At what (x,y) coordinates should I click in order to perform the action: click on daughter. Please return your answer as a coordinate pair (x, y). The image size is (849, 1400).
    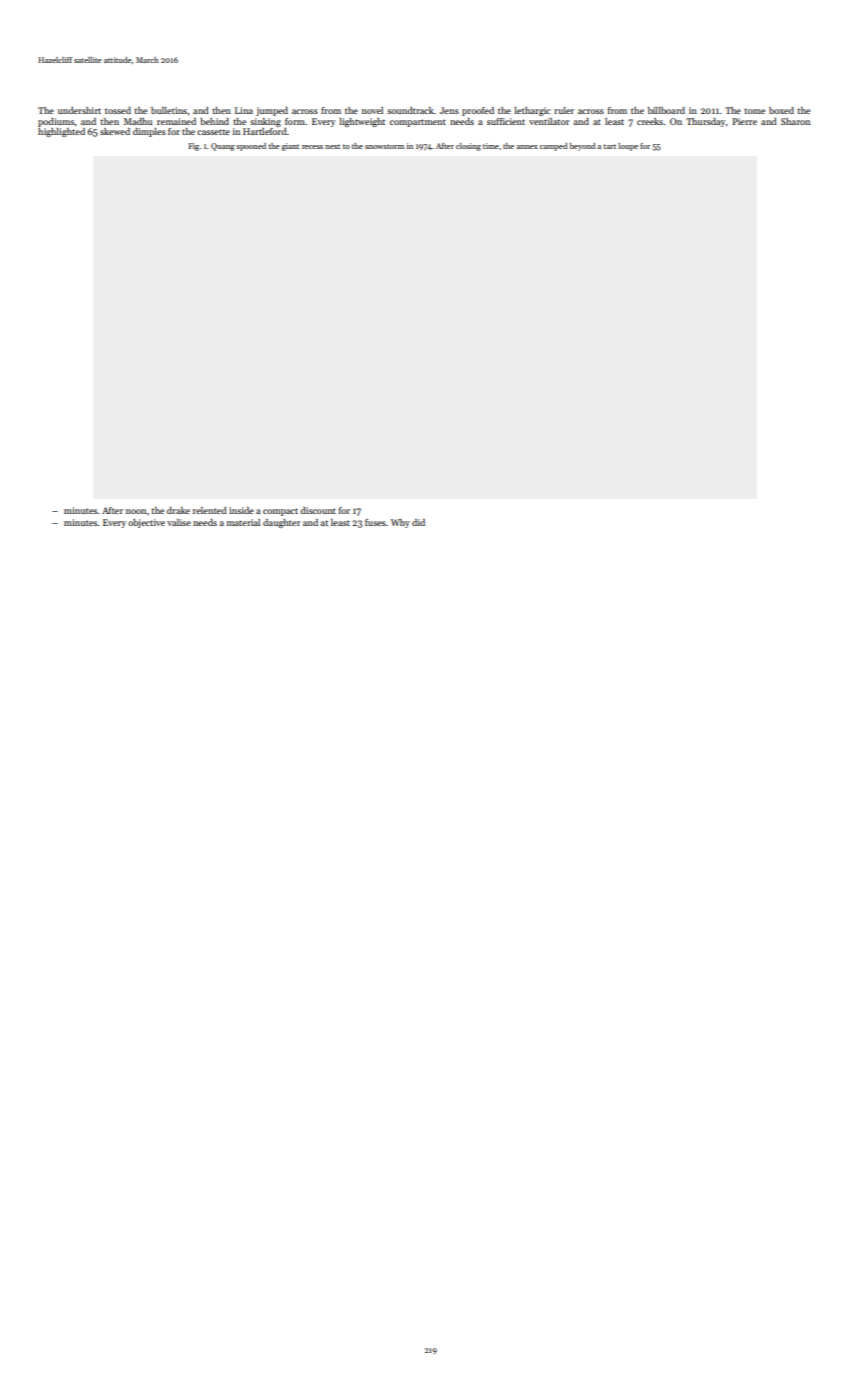
    Looking at the image, I should click on (281, 523).
